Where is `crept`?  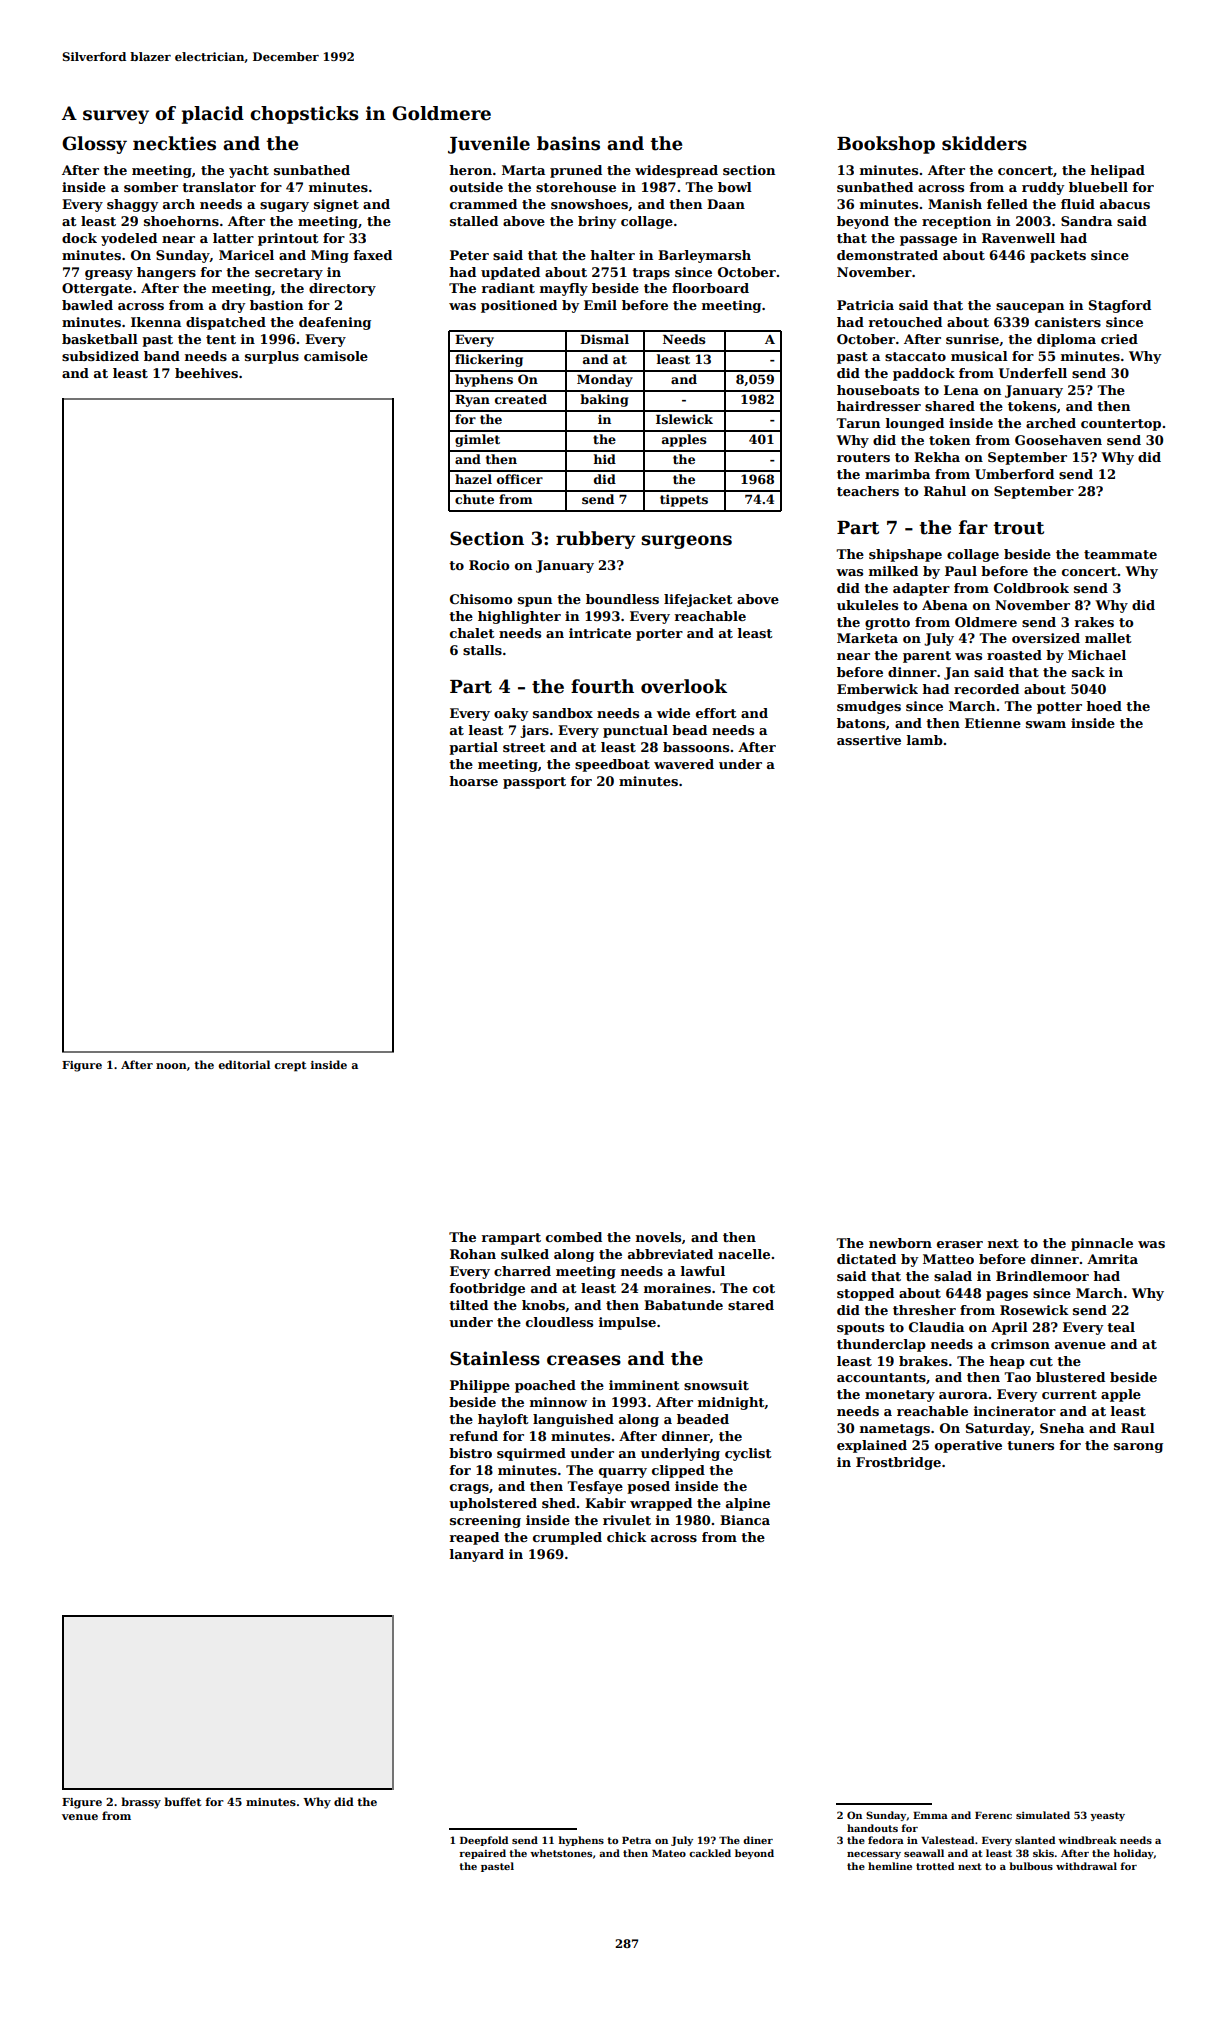
crept is located at coordinates (290, 1066).
